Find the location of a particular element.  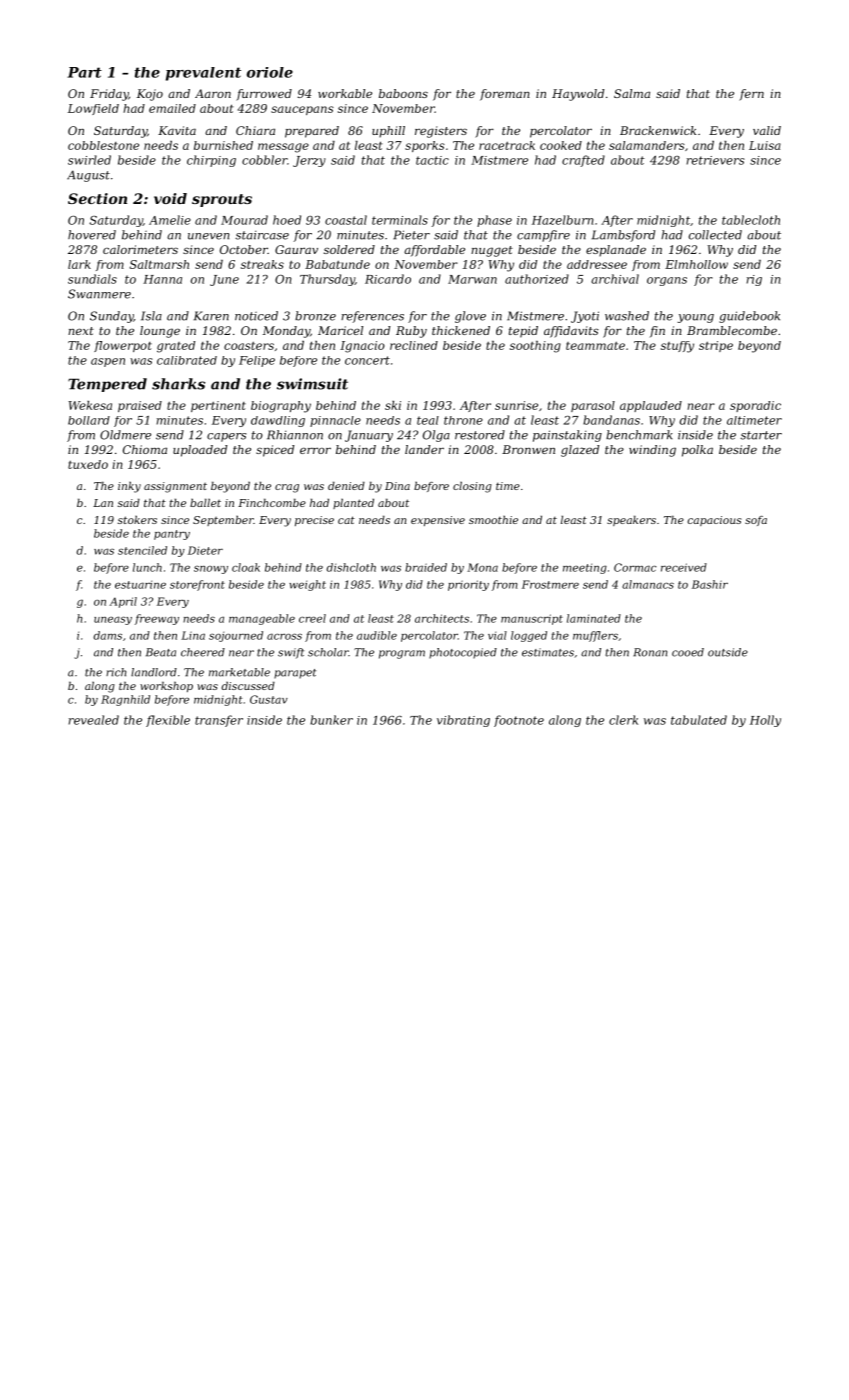

transfer is located at coordinates (219, 721).
